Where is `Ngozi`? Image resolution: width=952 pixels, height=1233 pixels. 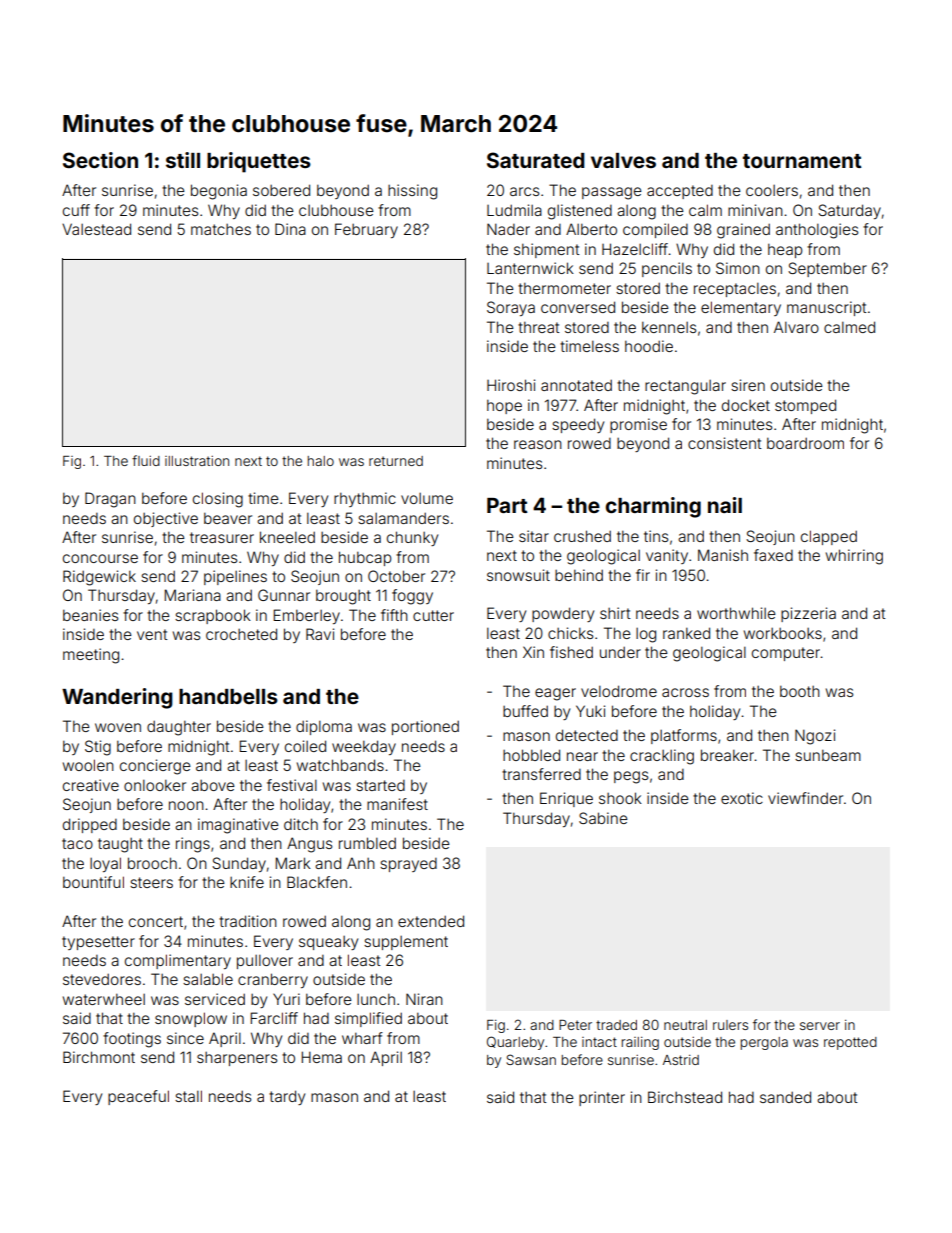 Ngozi is located at coordinates (815, 737).
